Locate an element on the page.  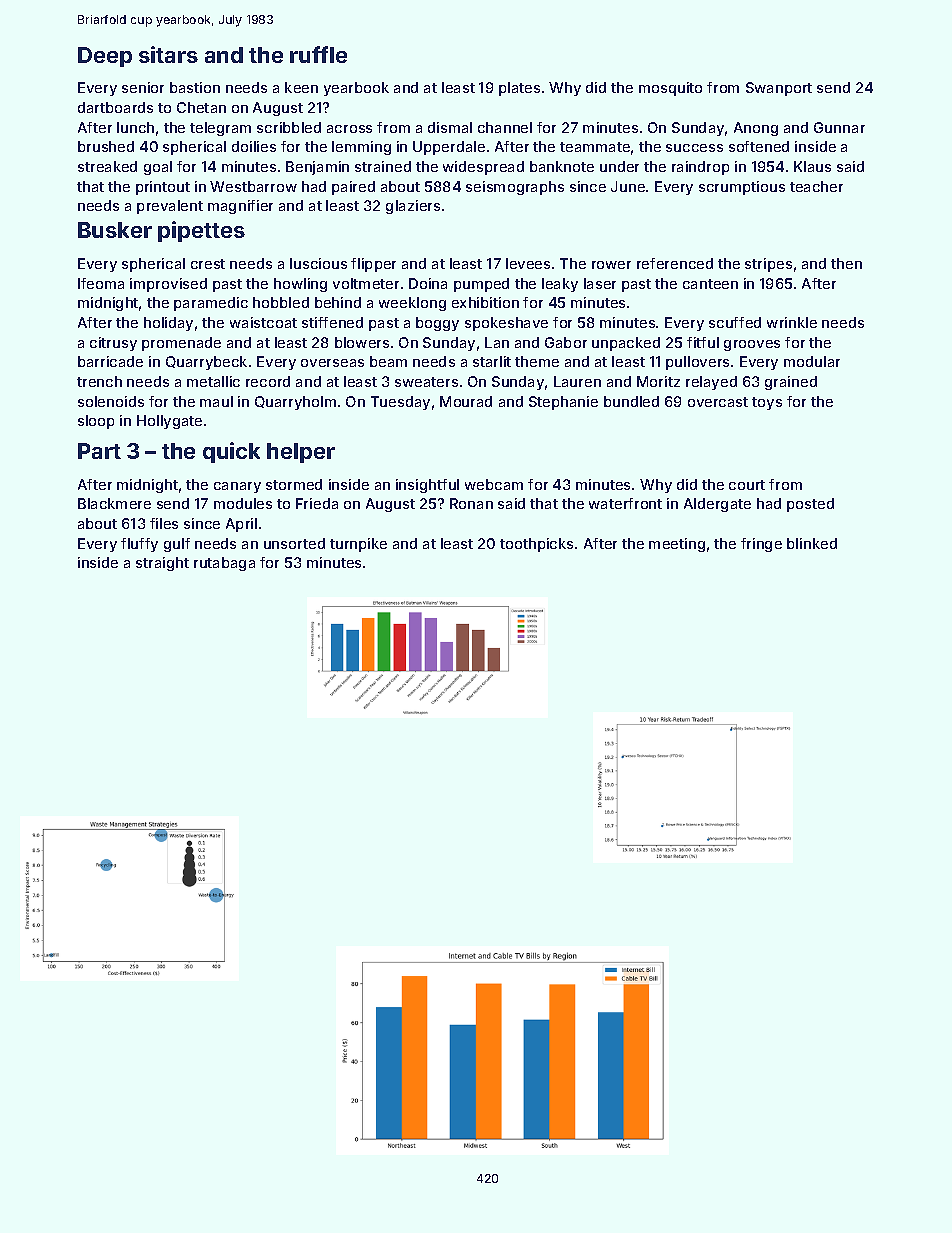
citrusy is located at coordinates (113, 344).
